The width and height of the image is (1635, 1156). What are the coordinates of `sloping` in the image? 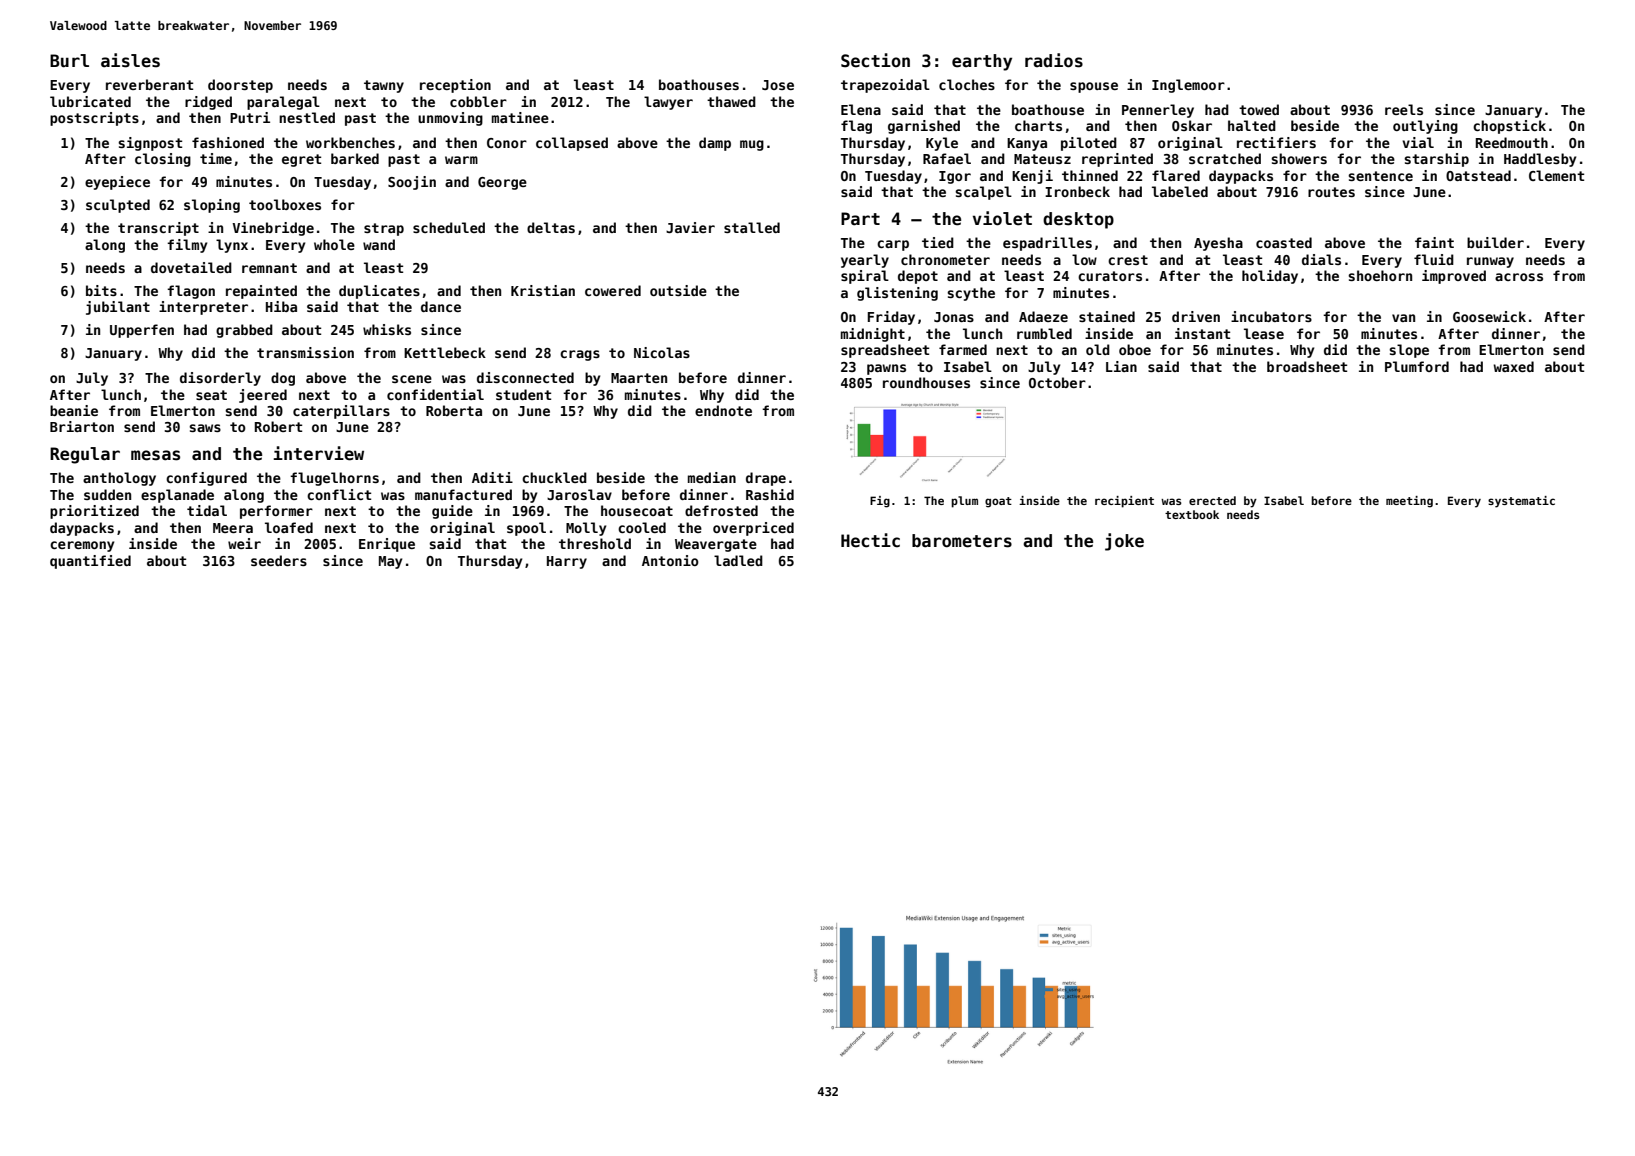 It's located at (212, 206).
